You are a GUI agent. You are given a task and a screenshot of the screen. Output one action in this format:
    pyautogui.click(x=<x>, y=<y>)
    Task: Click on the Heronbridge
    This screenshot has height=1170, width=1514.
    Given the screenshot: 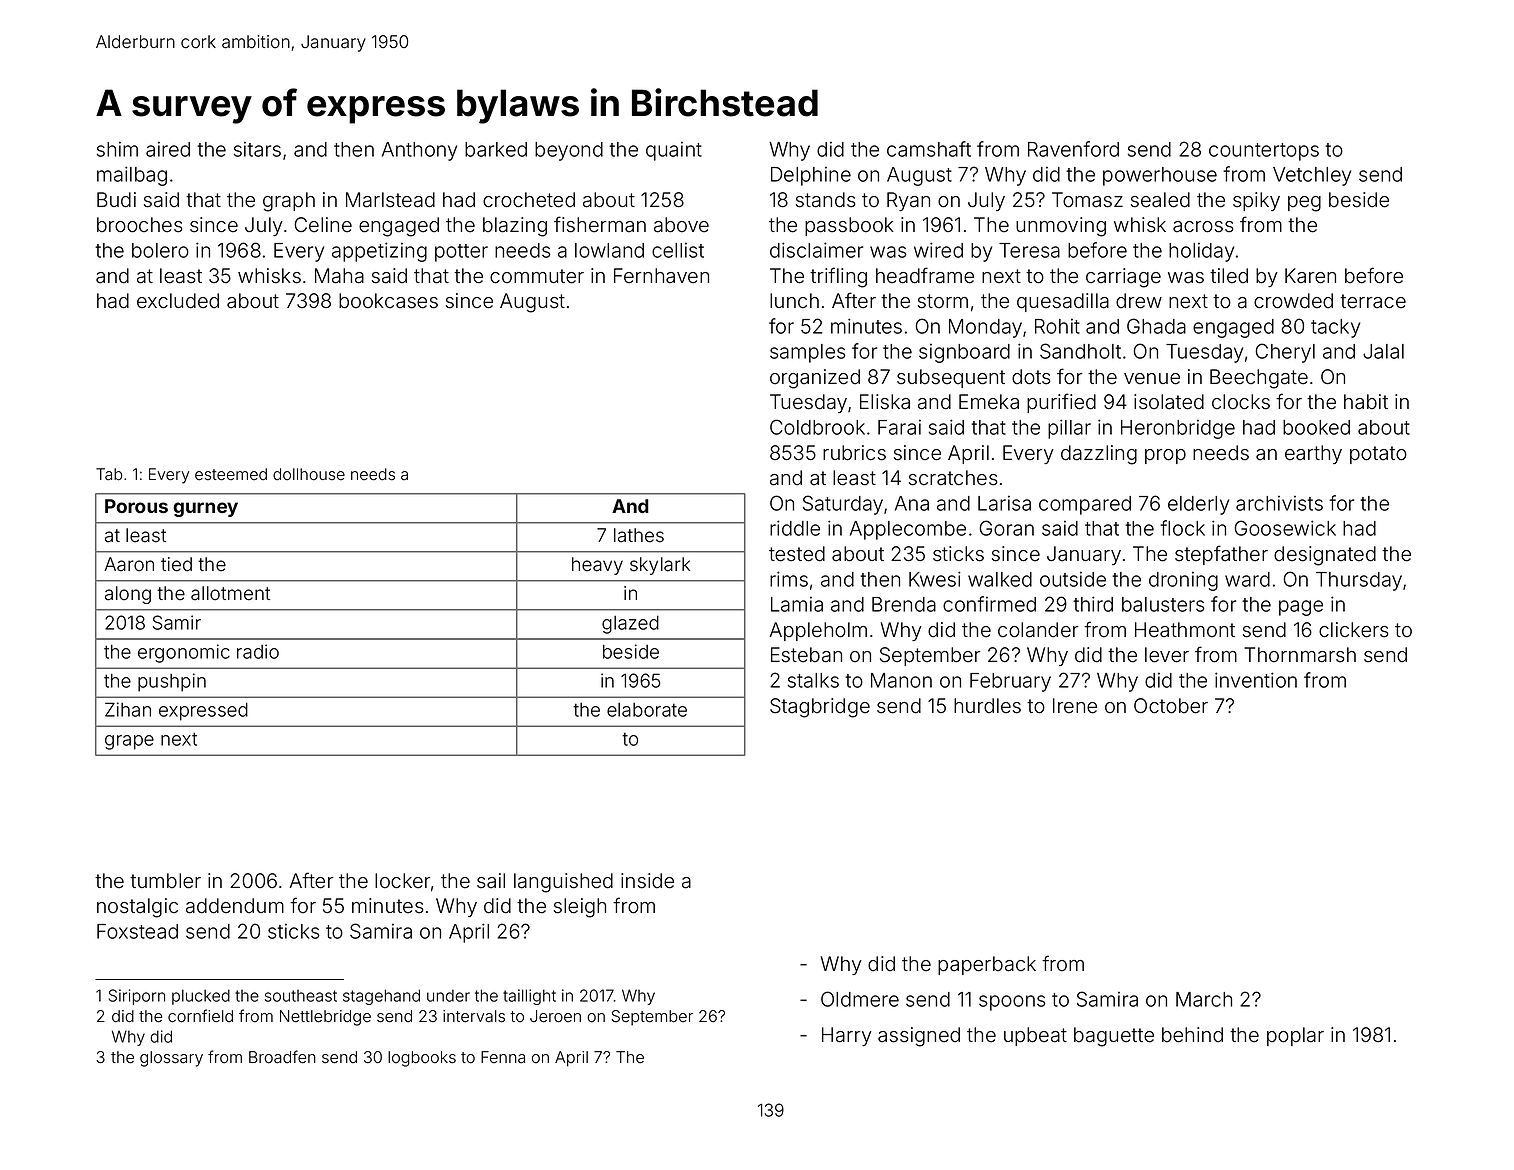 What is the action you would take?
    pyautogui.click(x=1178, y=429)
